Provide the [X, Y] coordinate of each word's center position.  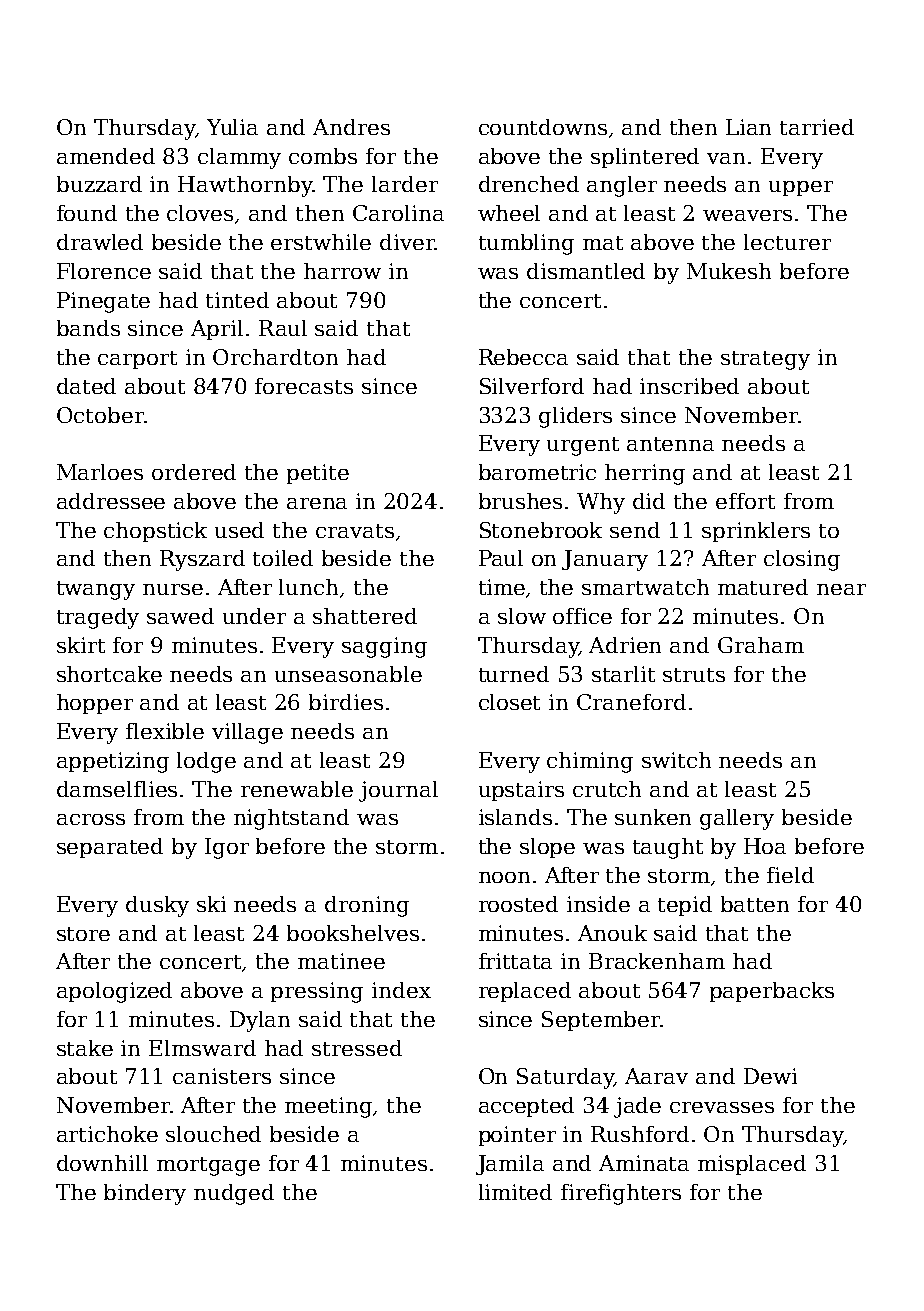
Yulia [232, 127]
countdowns [543, 127]
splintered [645, 158]
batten [755, 904]
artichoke [107, 1134]
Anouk [612, 933]
